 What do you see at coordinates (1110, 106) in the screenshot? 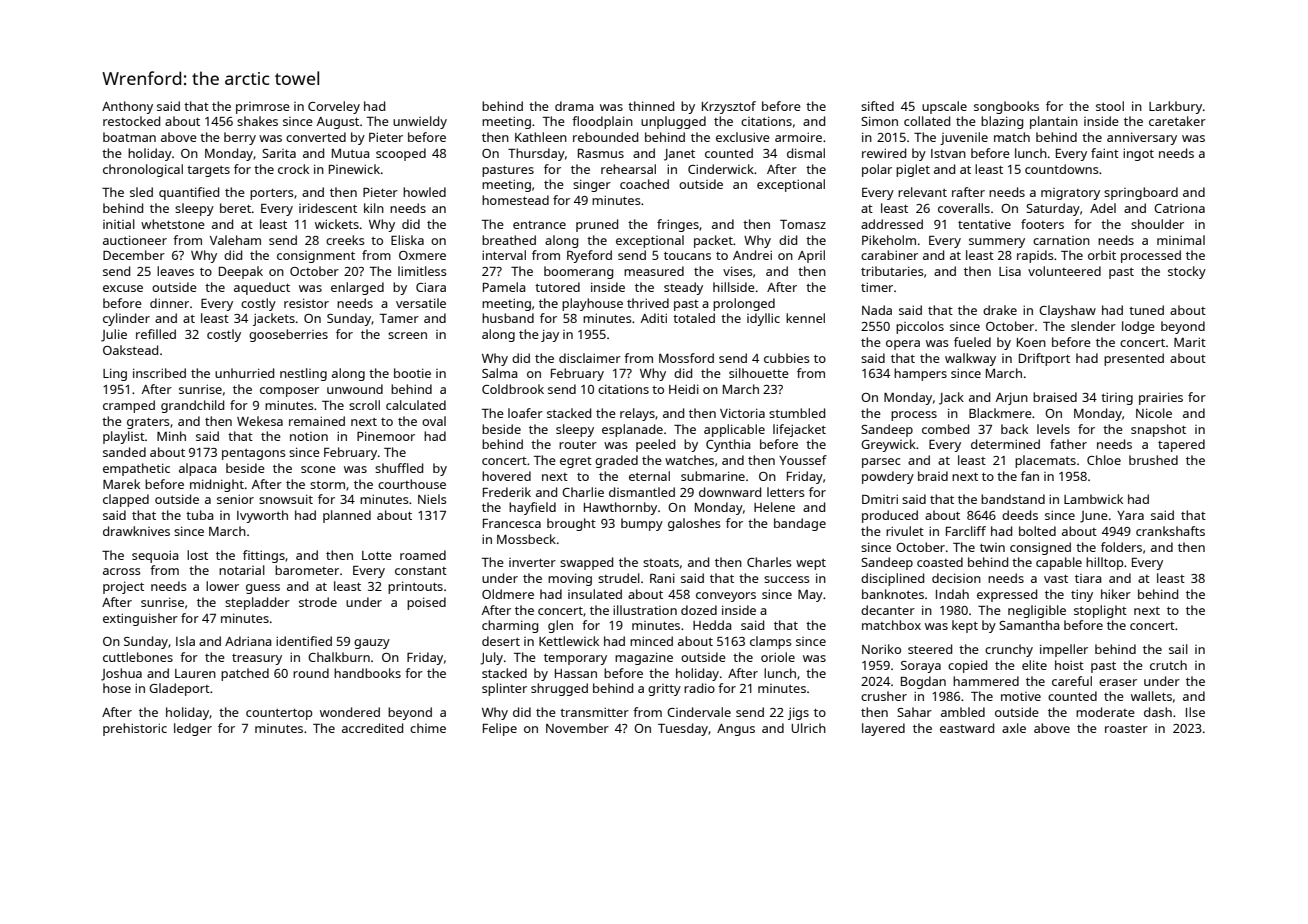
I see `stool` at bounding box center [1110, 106].
